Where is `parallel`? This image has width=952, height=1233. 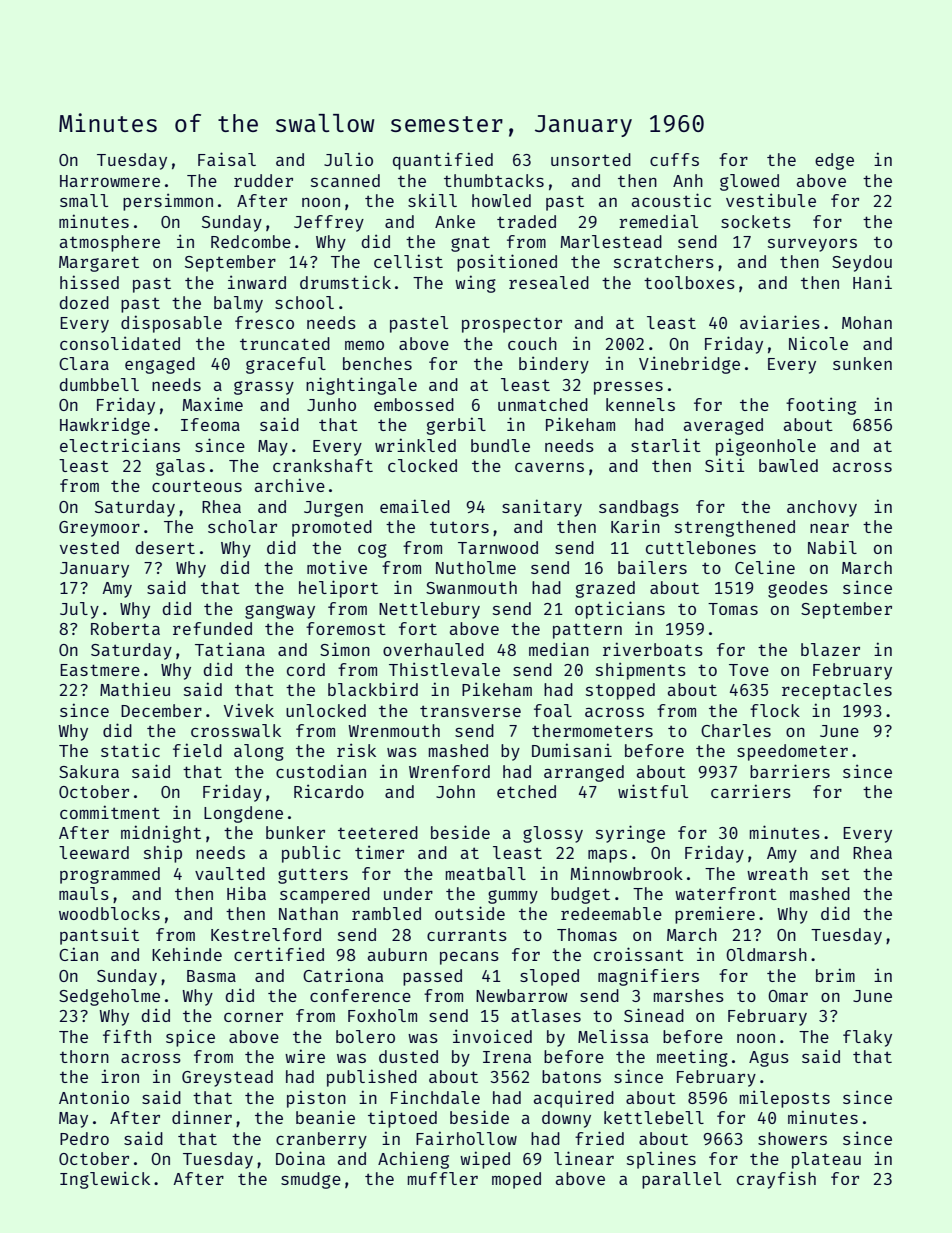
parallel is located at coordinates (681, 1180).
